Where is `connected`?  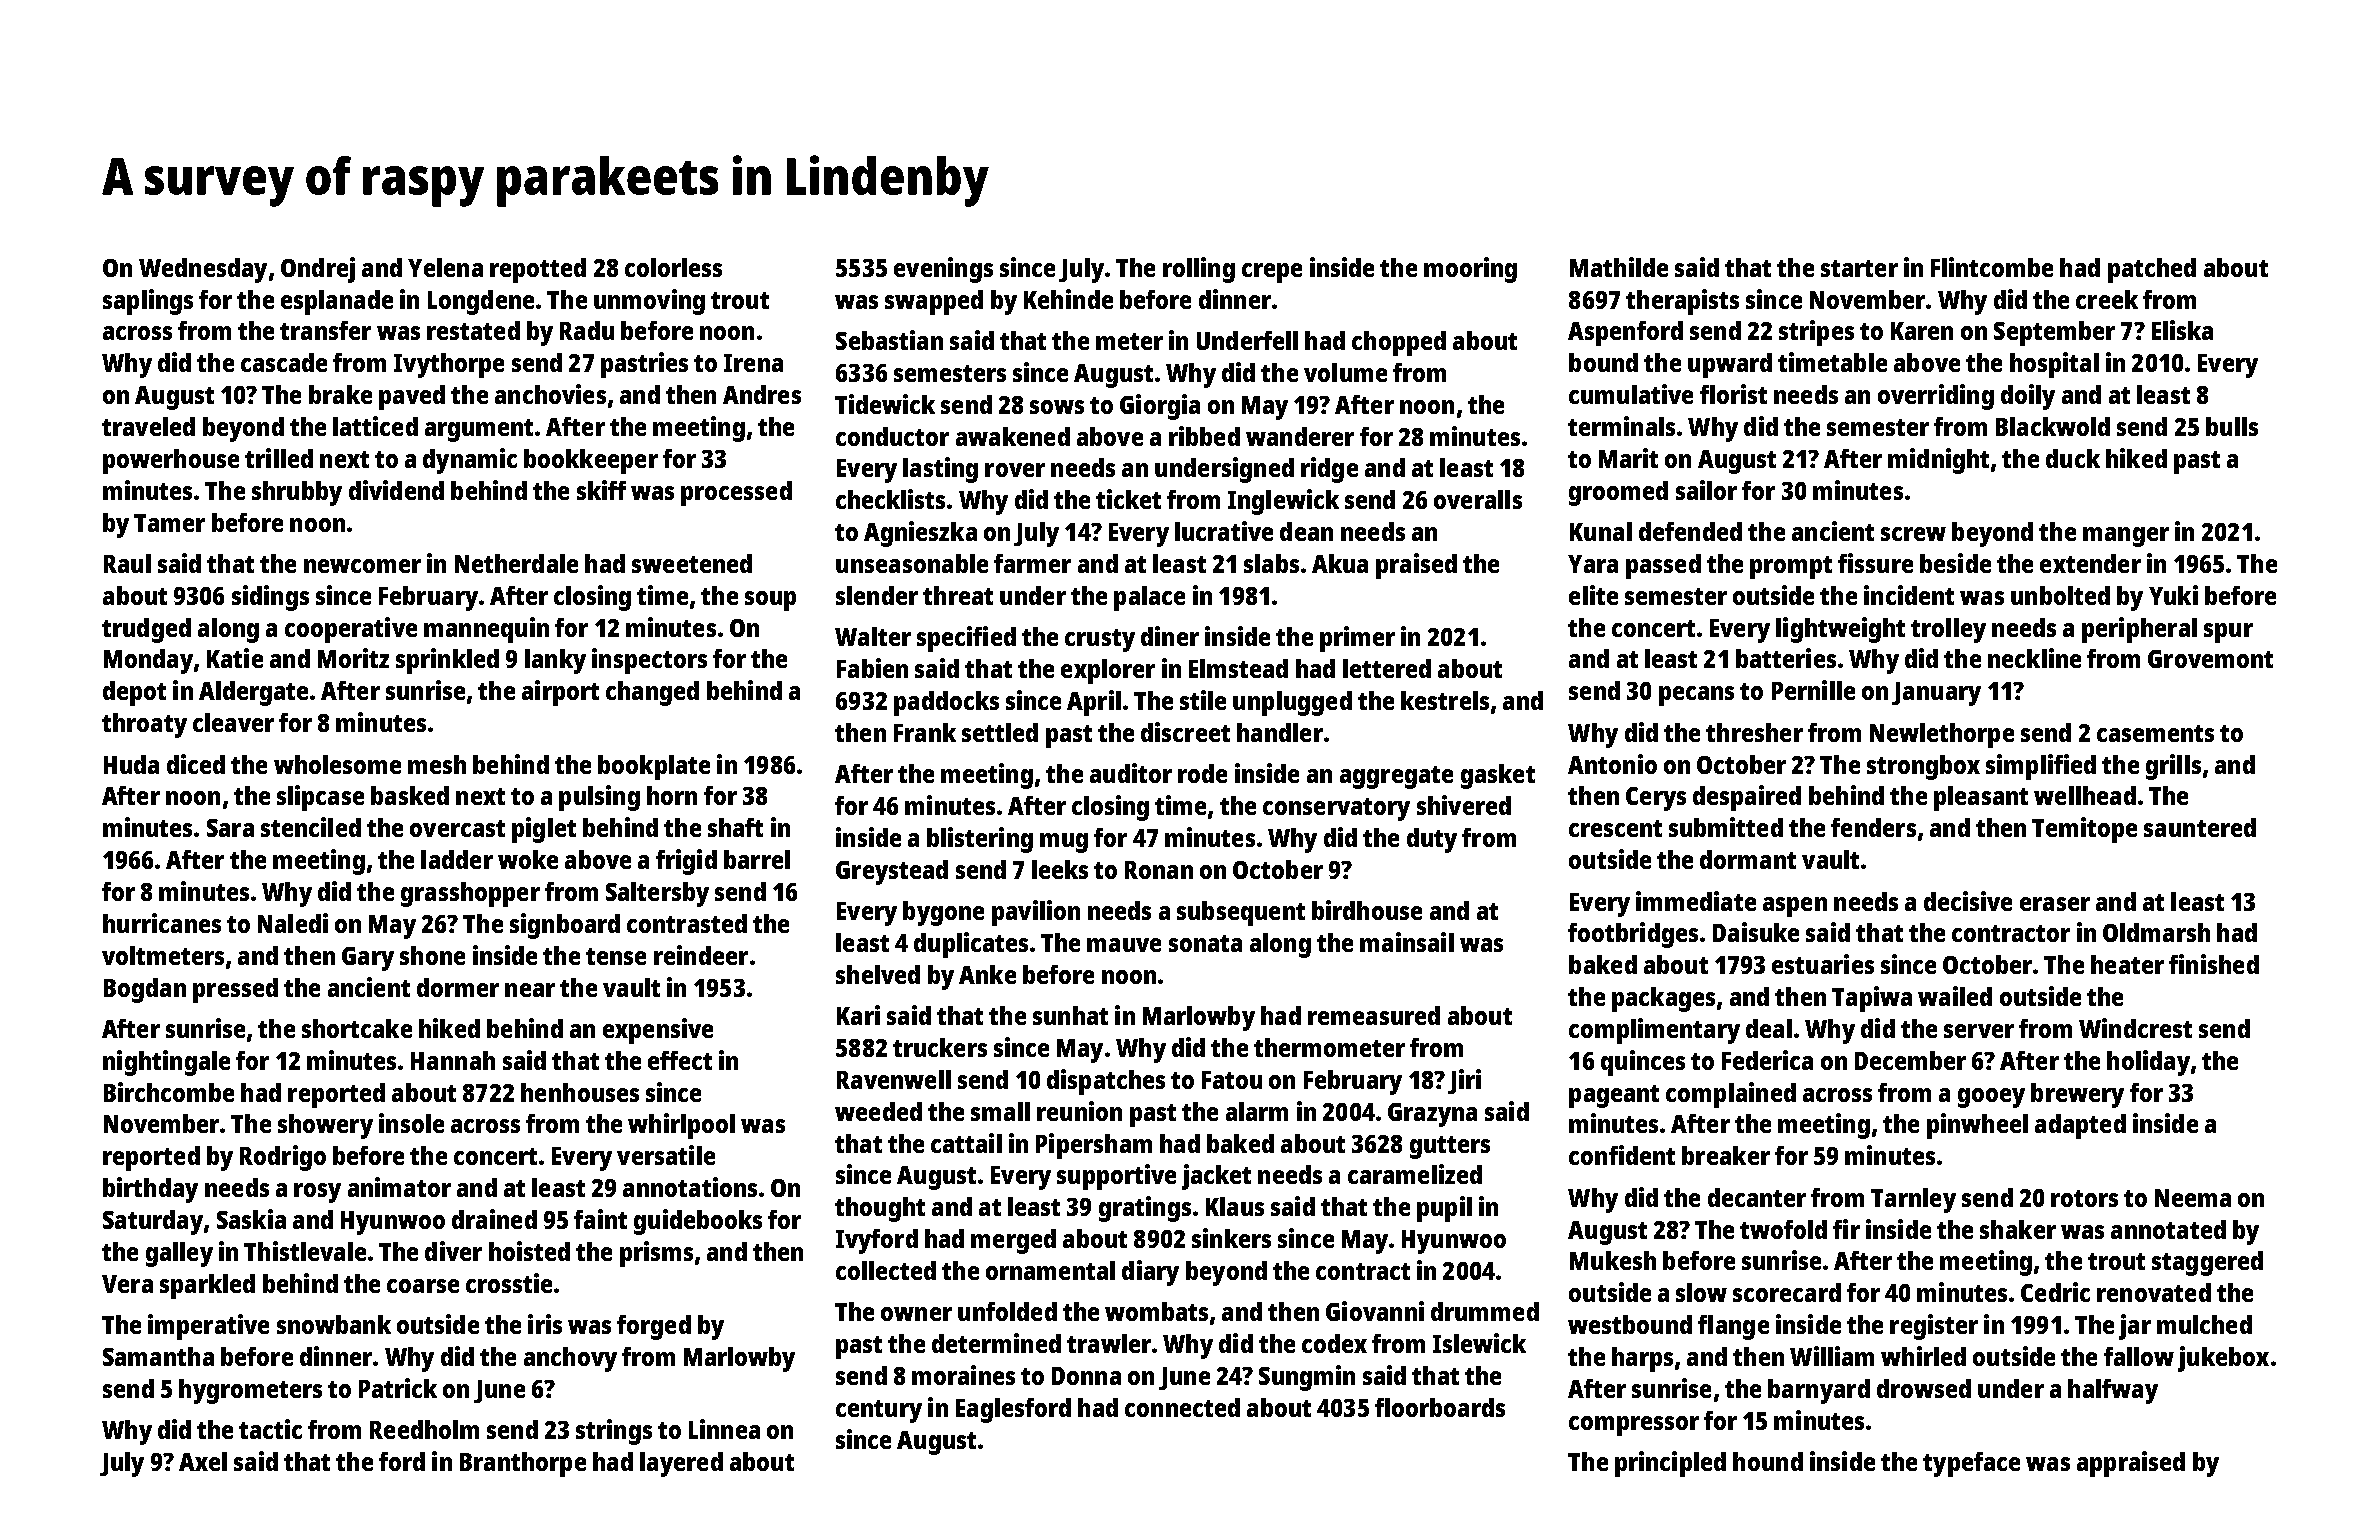 connected is located at coordinates (1182, 1407).
